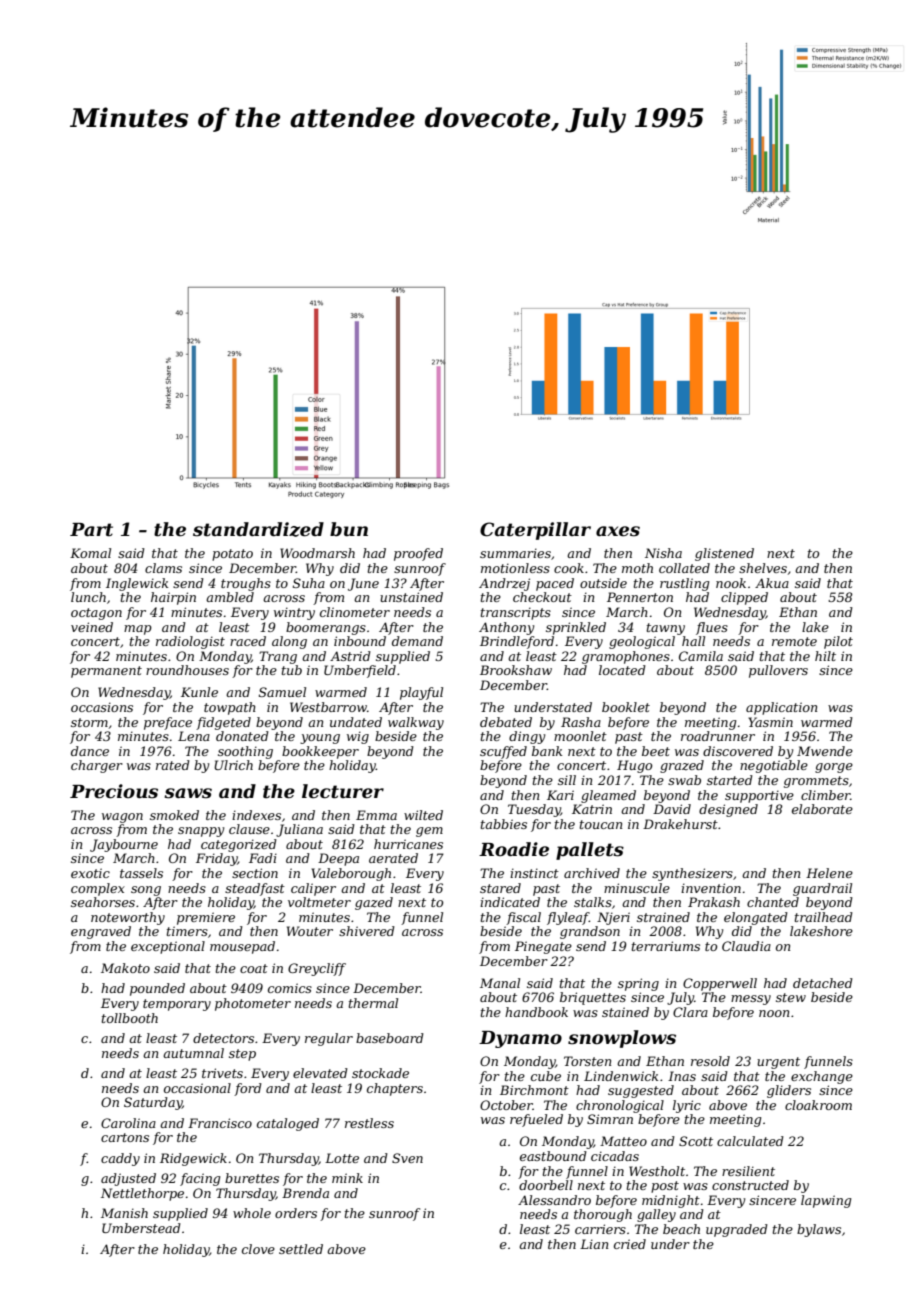 The height and width of the document is (1308, 924). What do you see at coordinates (254, 968) in the document?
I see `coat` at bounding box center [254, 968].
